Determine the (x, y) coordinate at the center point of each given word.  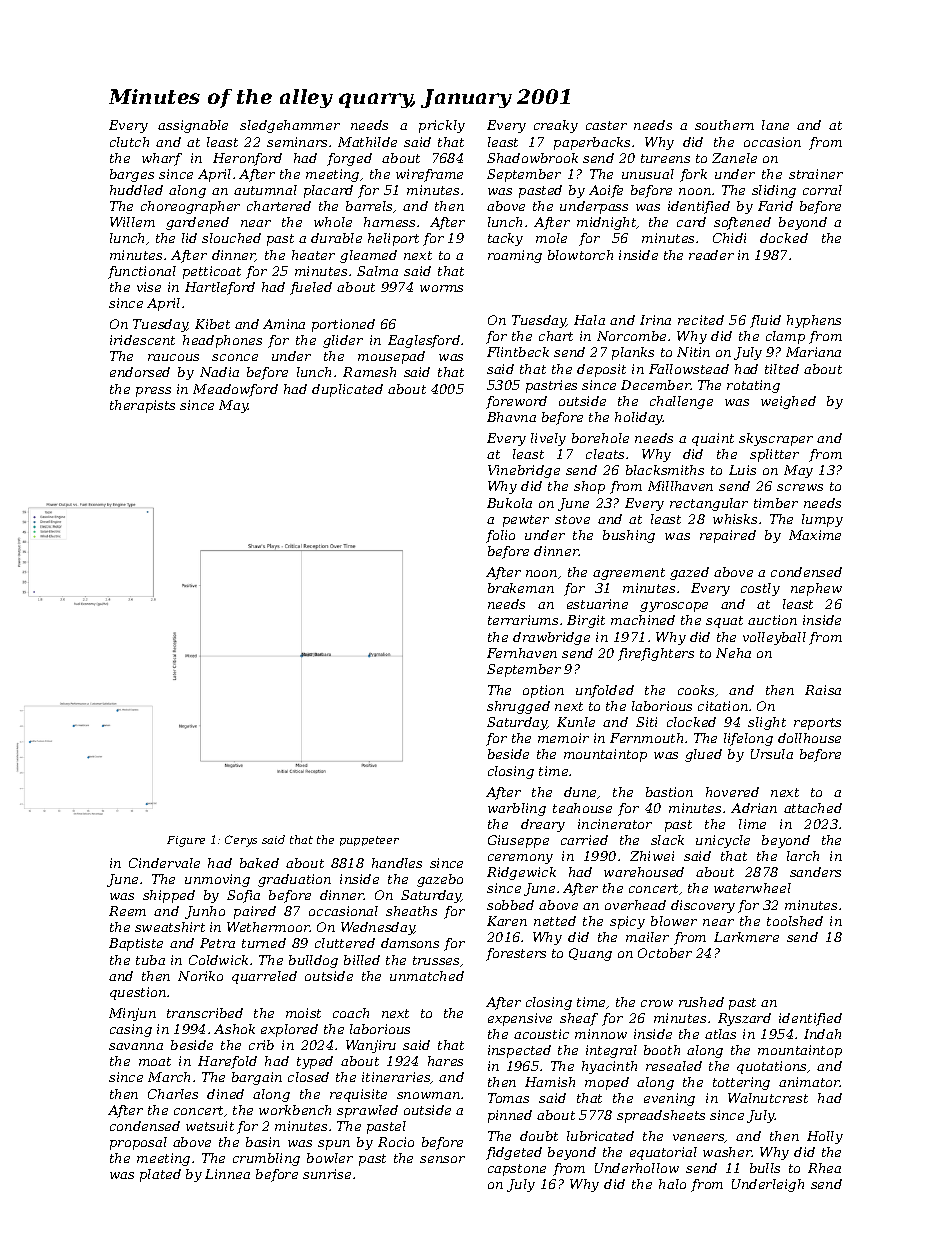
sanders (815, 872)
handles (397, 863)
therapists (142, 406)
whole (333, 222)
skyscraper (776, 439)
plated (160, 1175)
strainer (816, 174)
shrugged (518, 707)
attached (813, 808)
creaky (556, 126)
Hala (589, 320)
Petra (217, 943)
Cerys (241, 841)
